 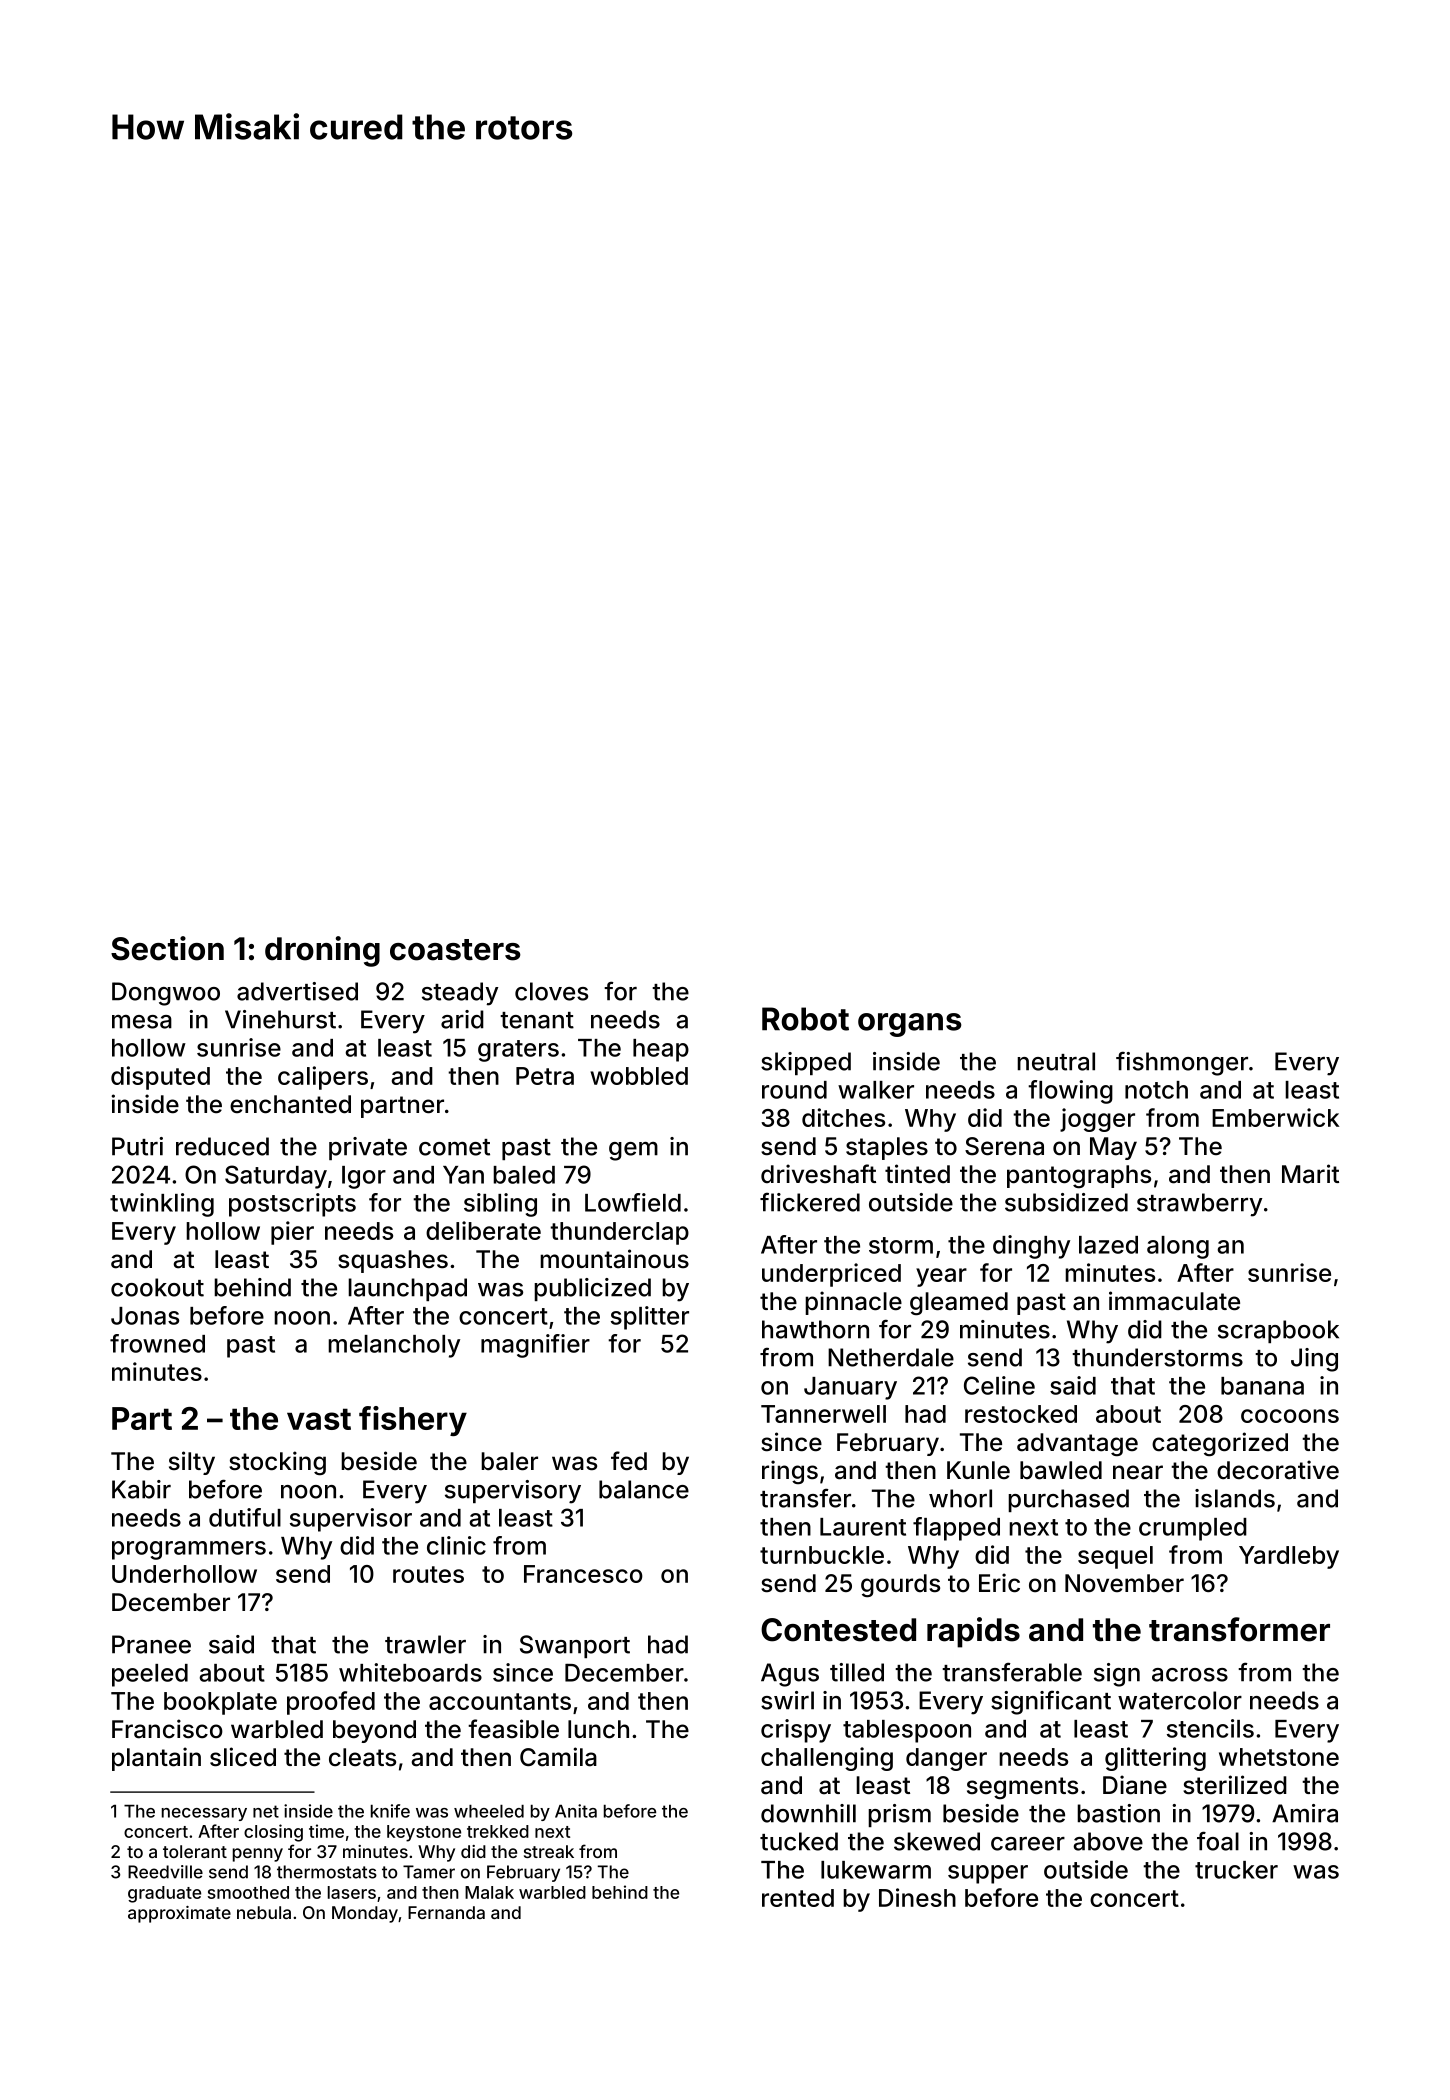 I want to click on Francisco, so click(x=167, y=1729).
